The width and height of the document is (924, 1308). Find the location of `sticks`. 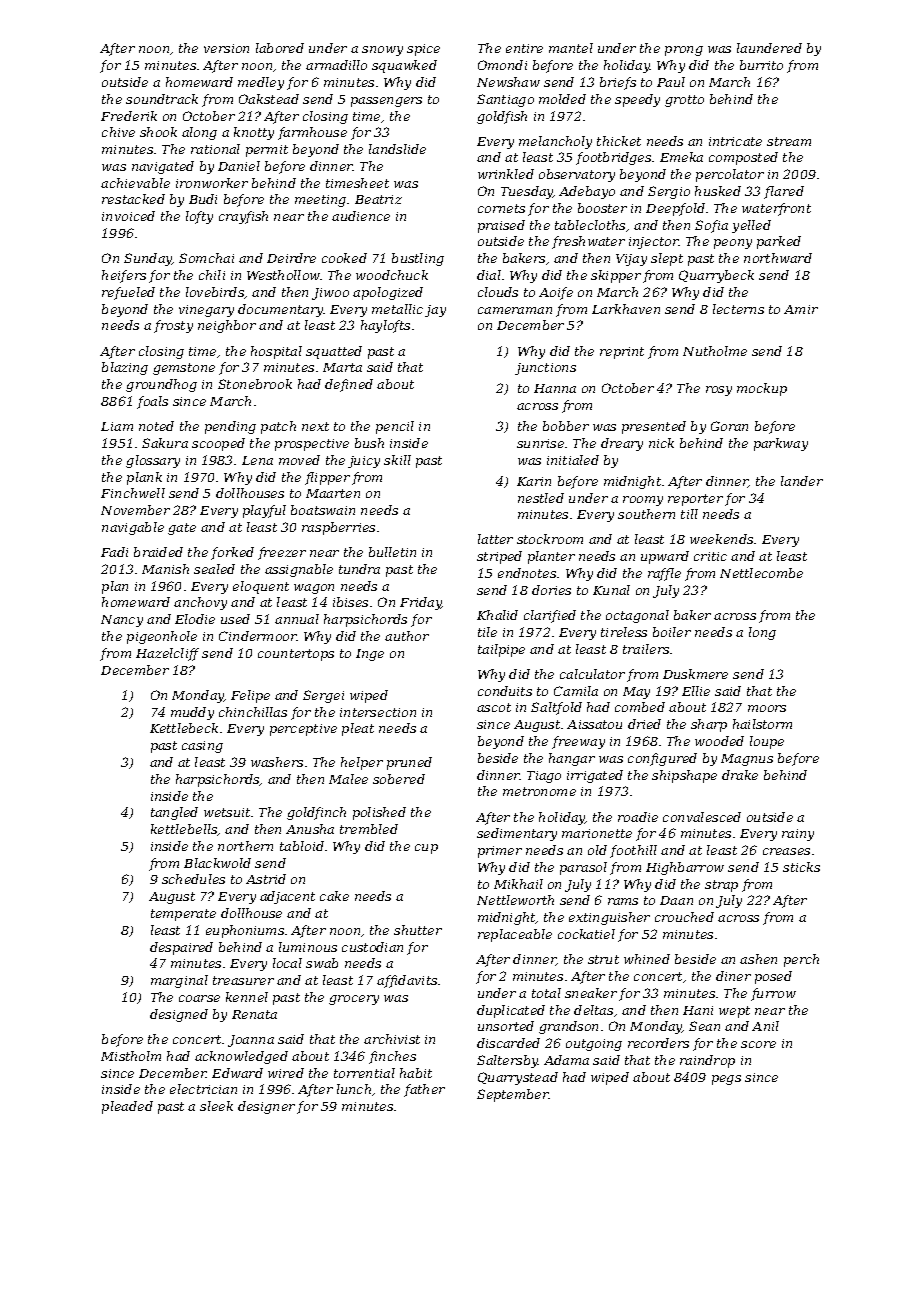

sticks is located at coordinates (801, 867).
